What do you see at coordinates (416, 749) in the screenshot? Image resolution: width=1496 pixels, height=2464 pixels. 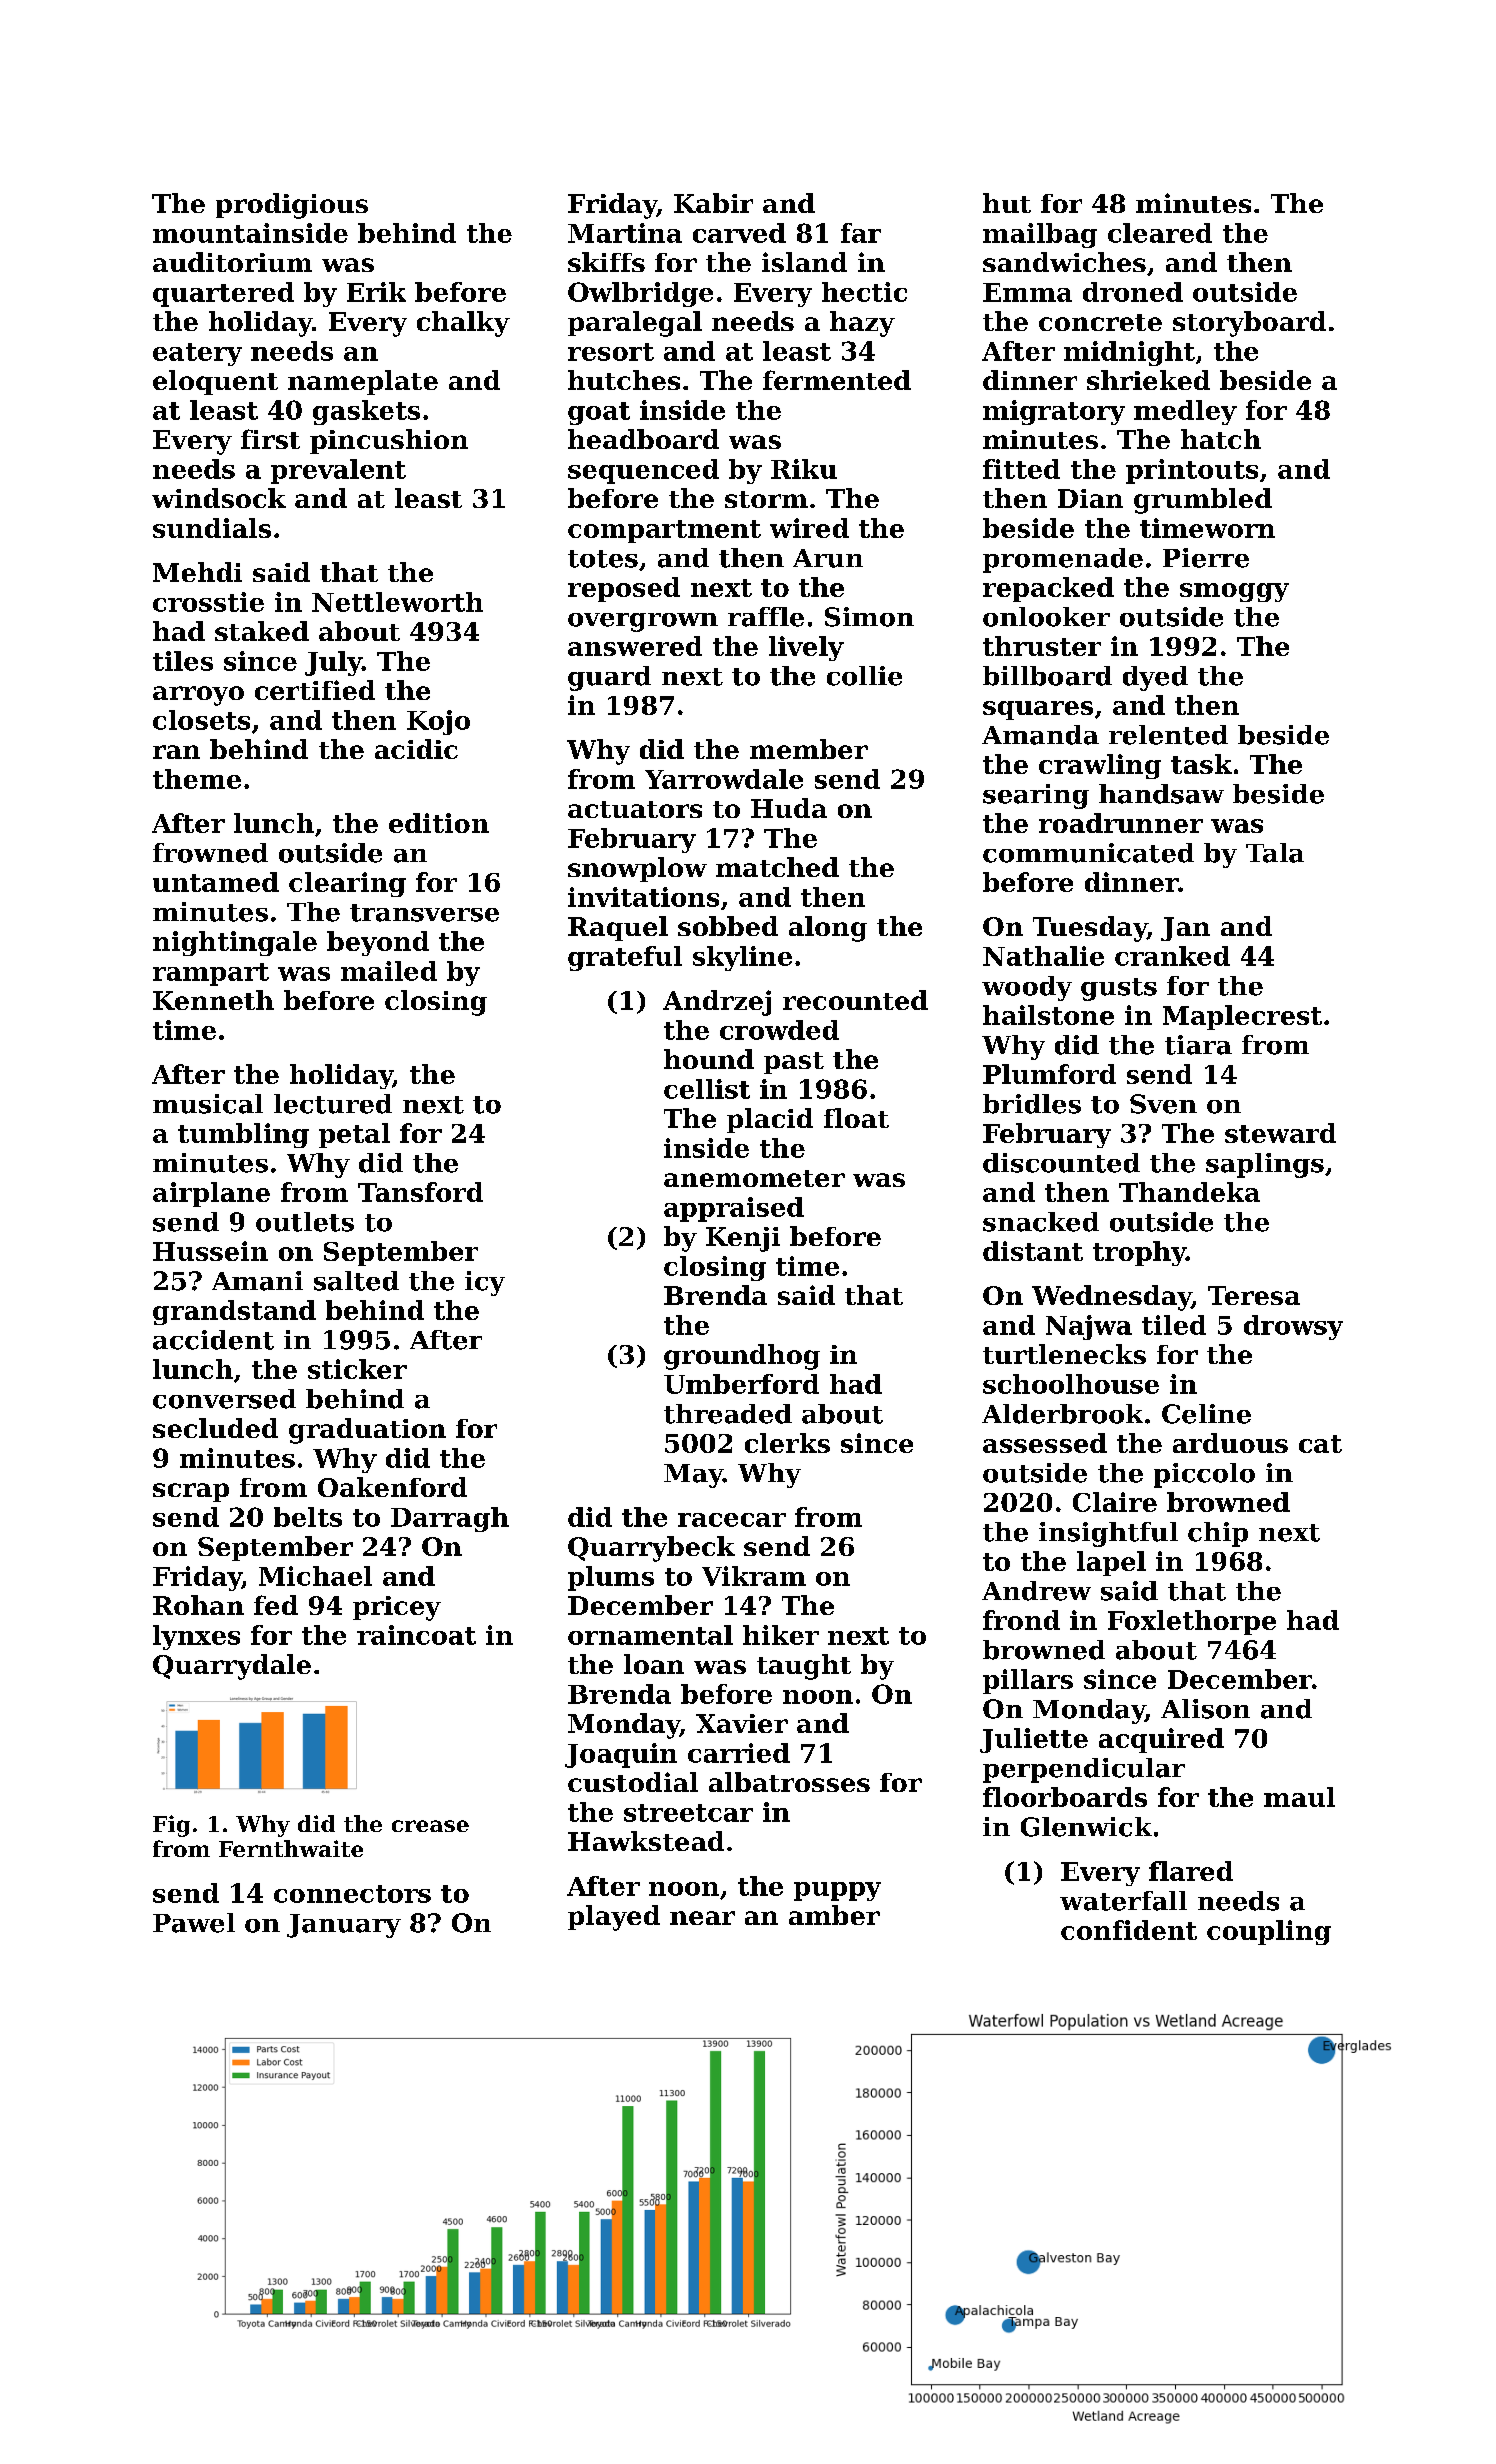 I see `acidic` at bounding box center [416, 749].
